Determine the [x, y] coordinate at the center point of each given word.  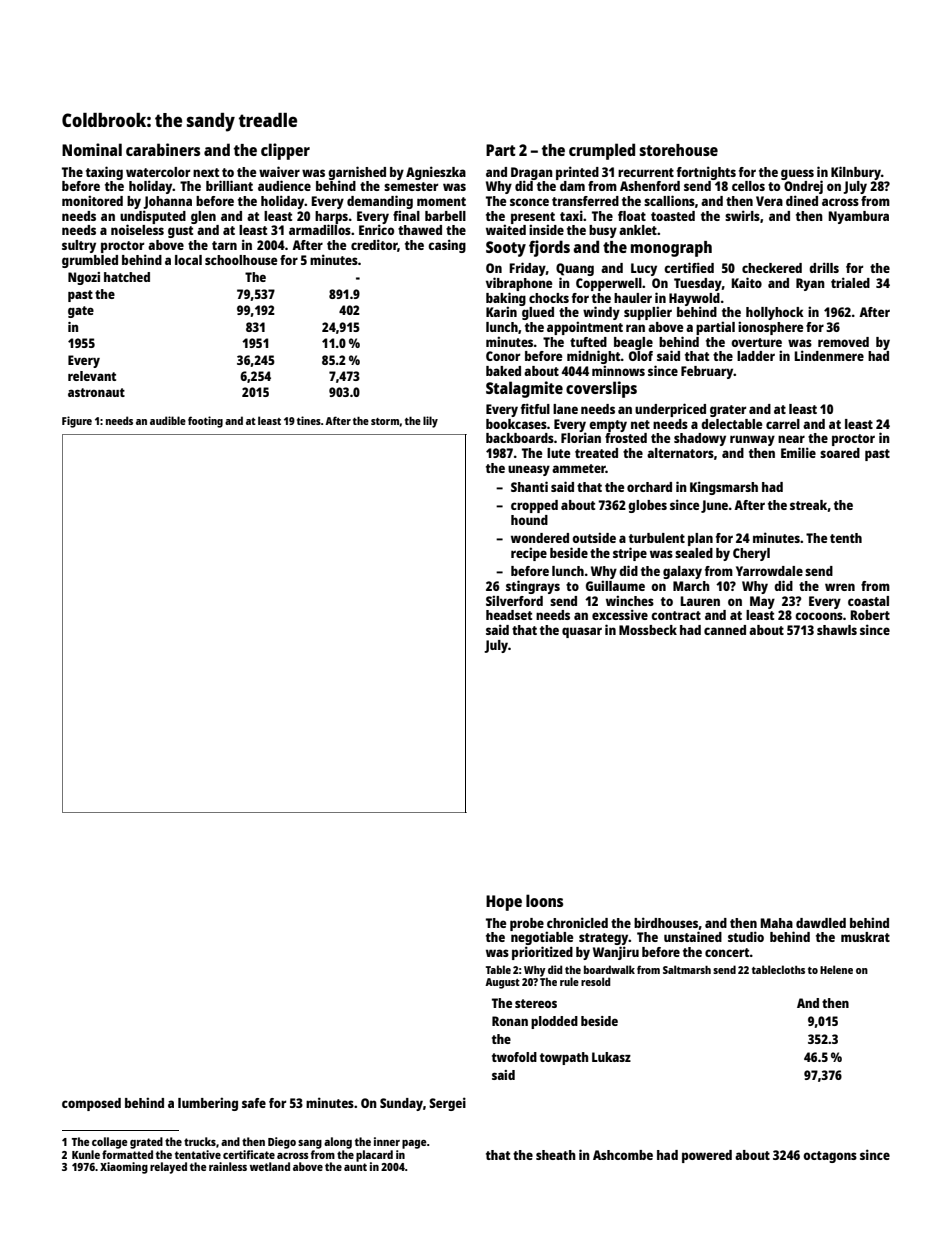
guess [797, 174]
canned [725, 630]
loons [544, 900]
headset [509, 615]
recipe [529, 554]
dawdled [821, 923]
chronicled [577, 922]
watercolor [158, 172]
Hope [504, 903]
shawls [837, 630]
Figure [77, 422]
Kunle [86, 1154]
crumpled [602, 151]
